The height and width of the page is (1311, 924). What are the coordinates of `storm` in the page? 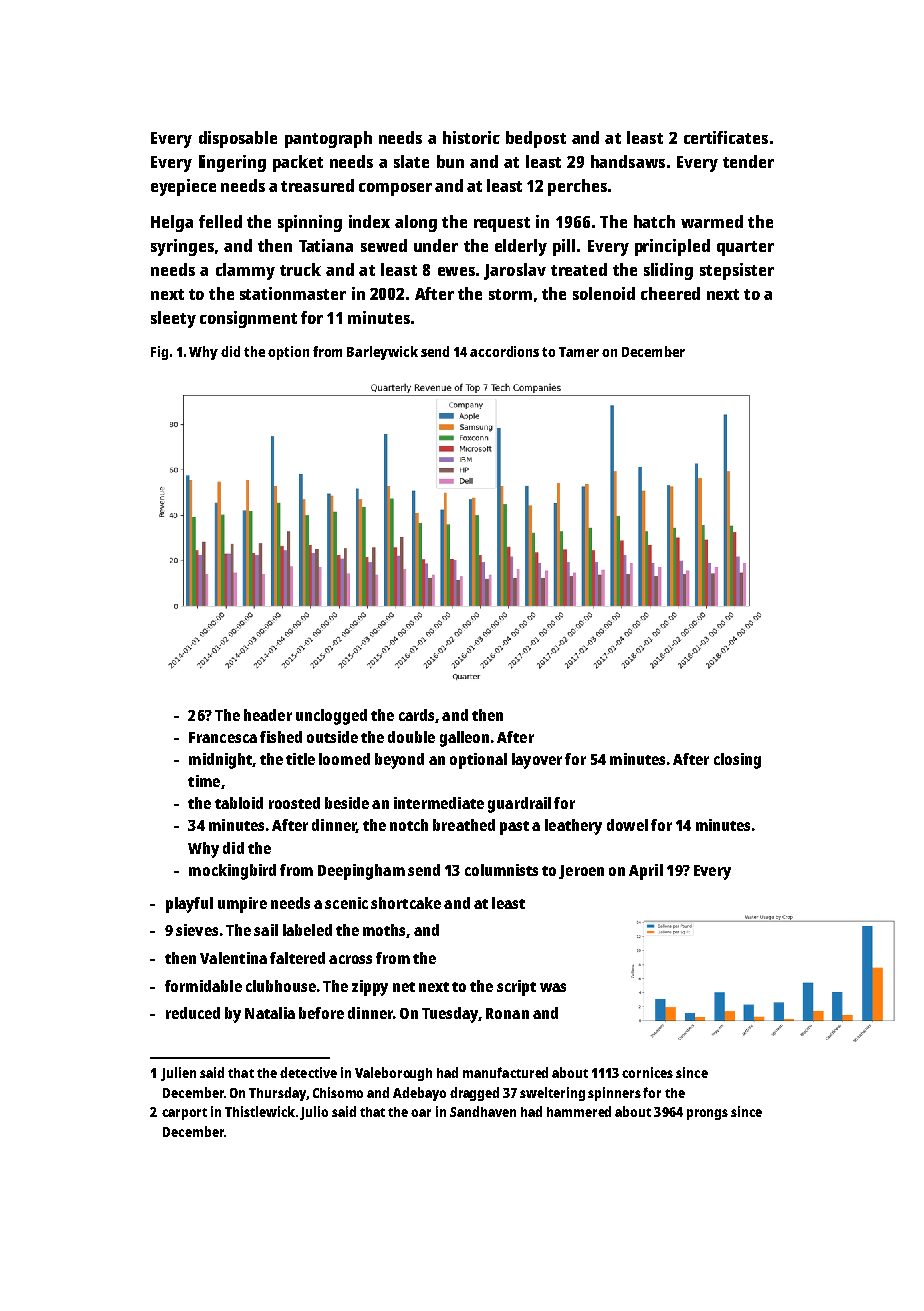 It's located at (510, 294).
